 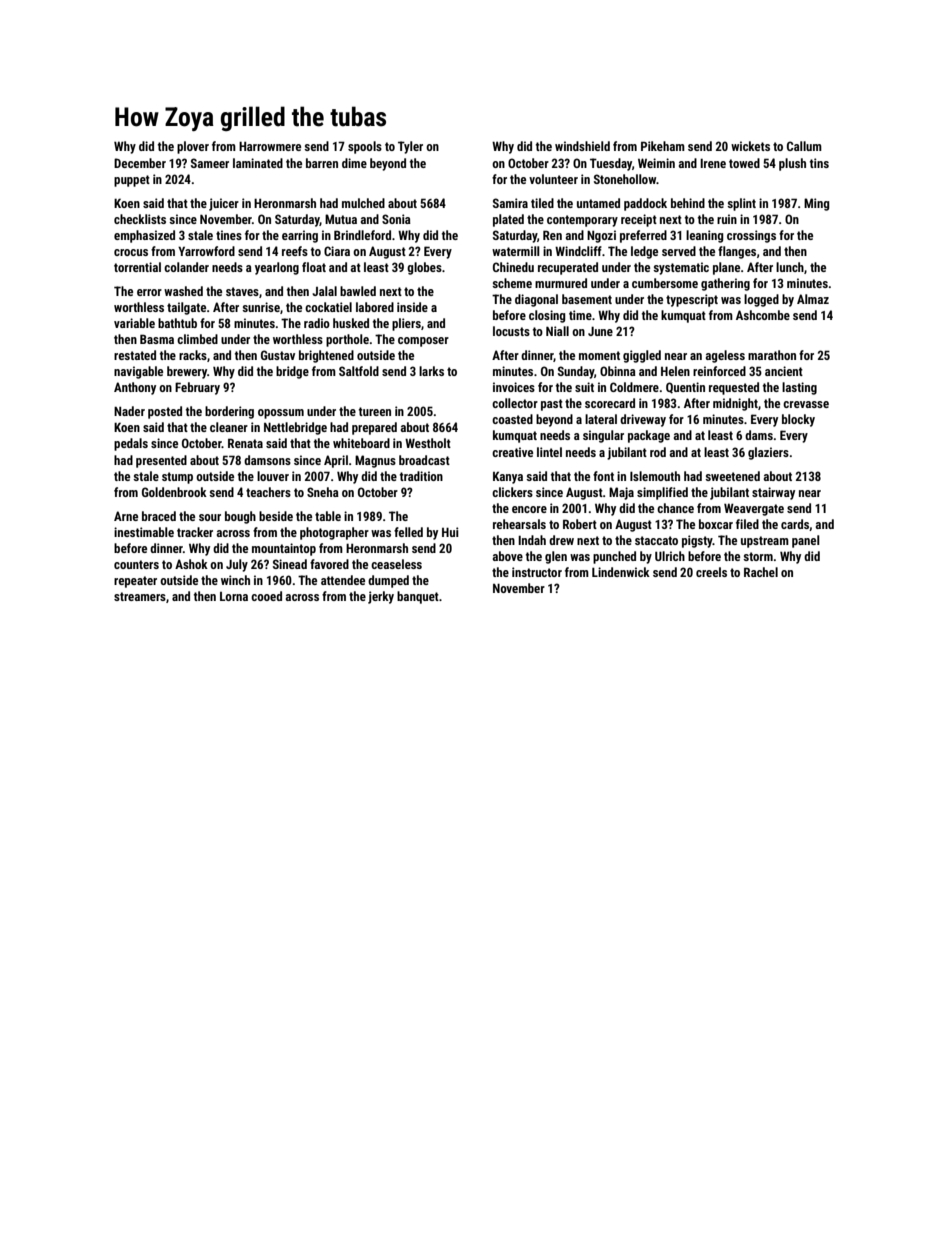 I want to click on chance, so click(x=675, y=508).
